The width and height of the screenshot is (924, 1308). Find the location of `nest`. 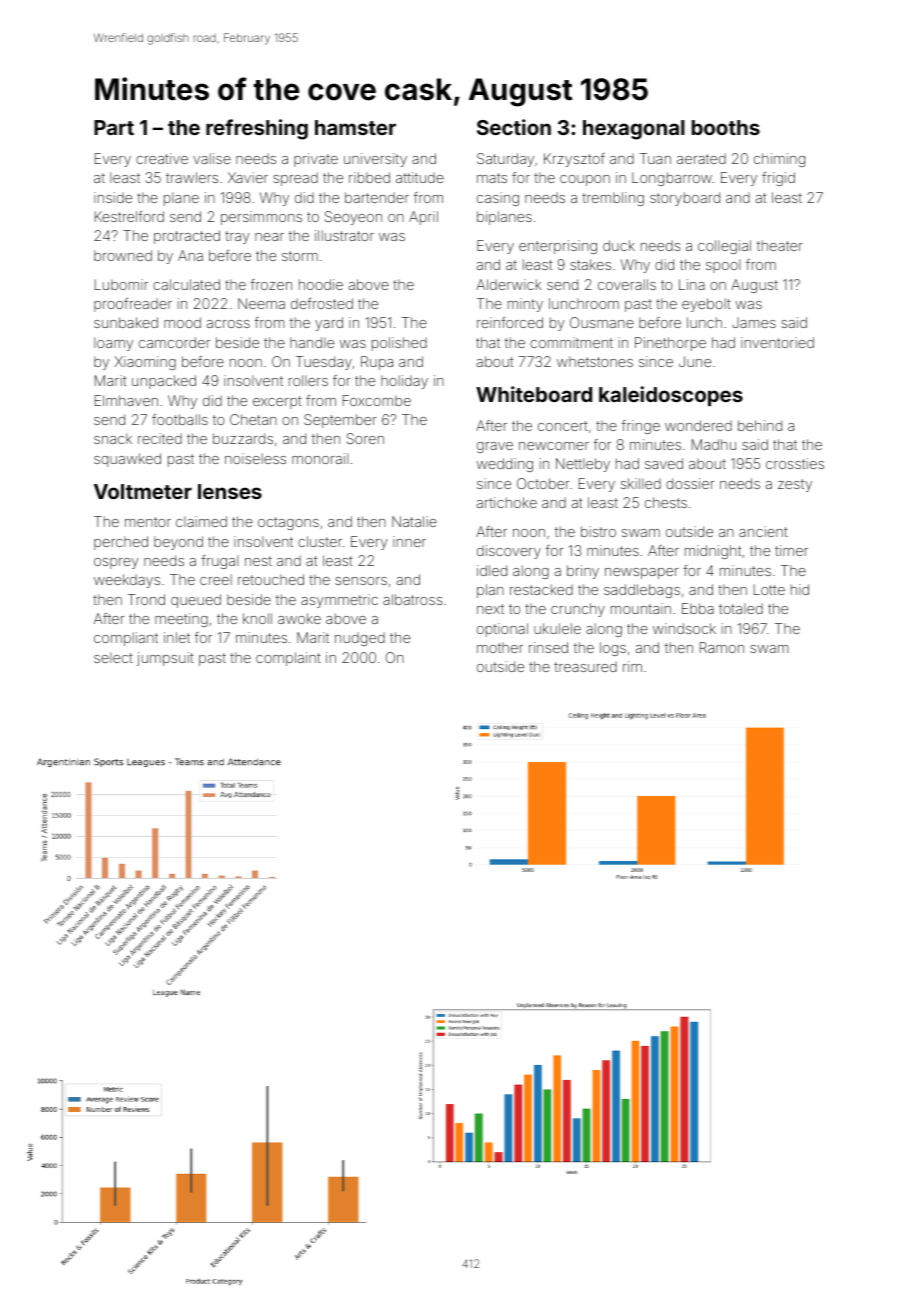

nest is located at coordinates (258, 561).
